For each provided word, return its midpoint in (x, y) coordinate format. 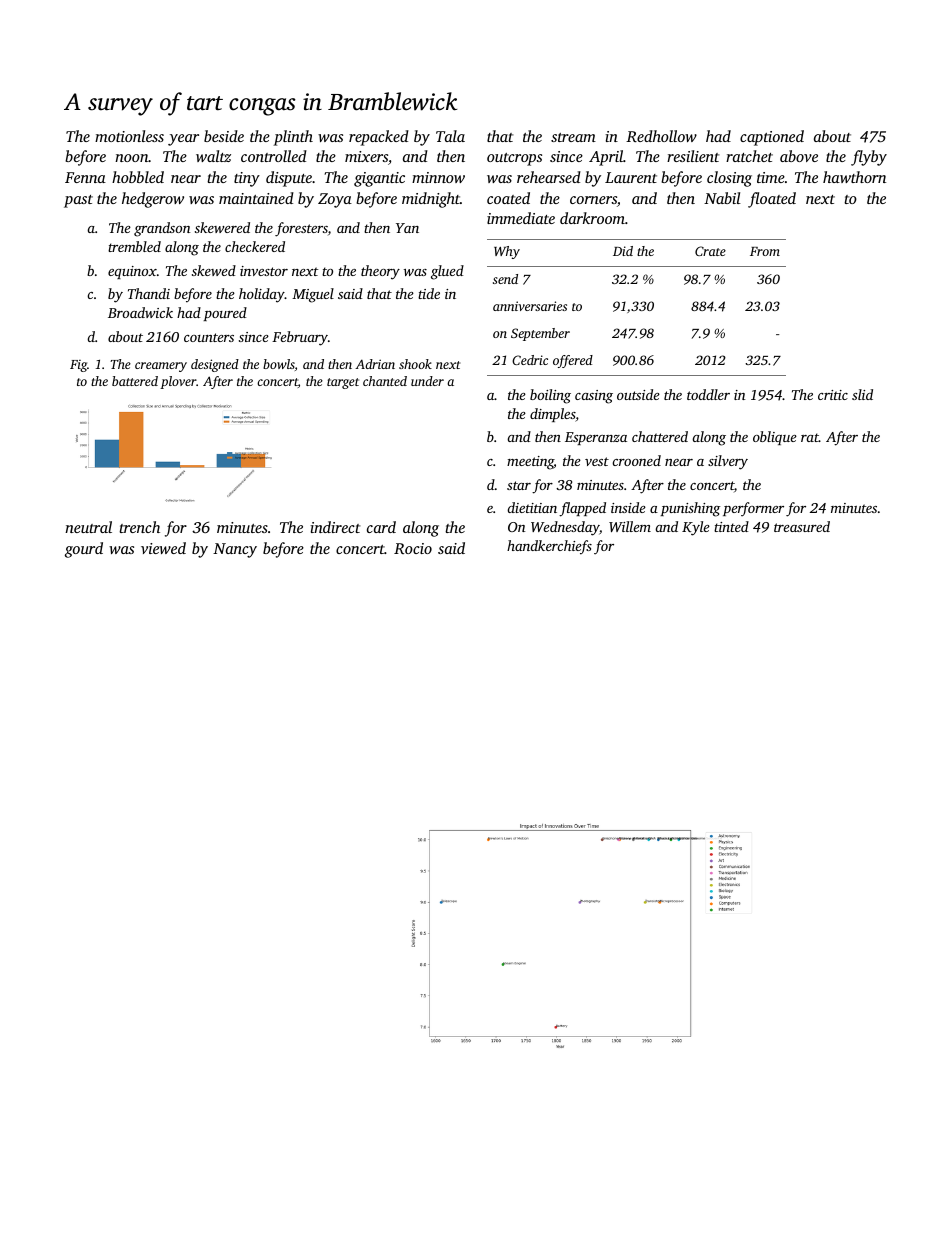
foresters (301, 229)
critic (833, 395)
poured (225, 314)
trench (139, 527)
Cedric (530, 360)
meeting (530, 463)
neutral (88, 527)
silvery (728, 462)
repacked (379, 138)
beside (224, 136)
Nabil (722, 198)
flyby (869, 158)
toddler (708, 394)
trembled (134, 246)
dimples (552, 415)
